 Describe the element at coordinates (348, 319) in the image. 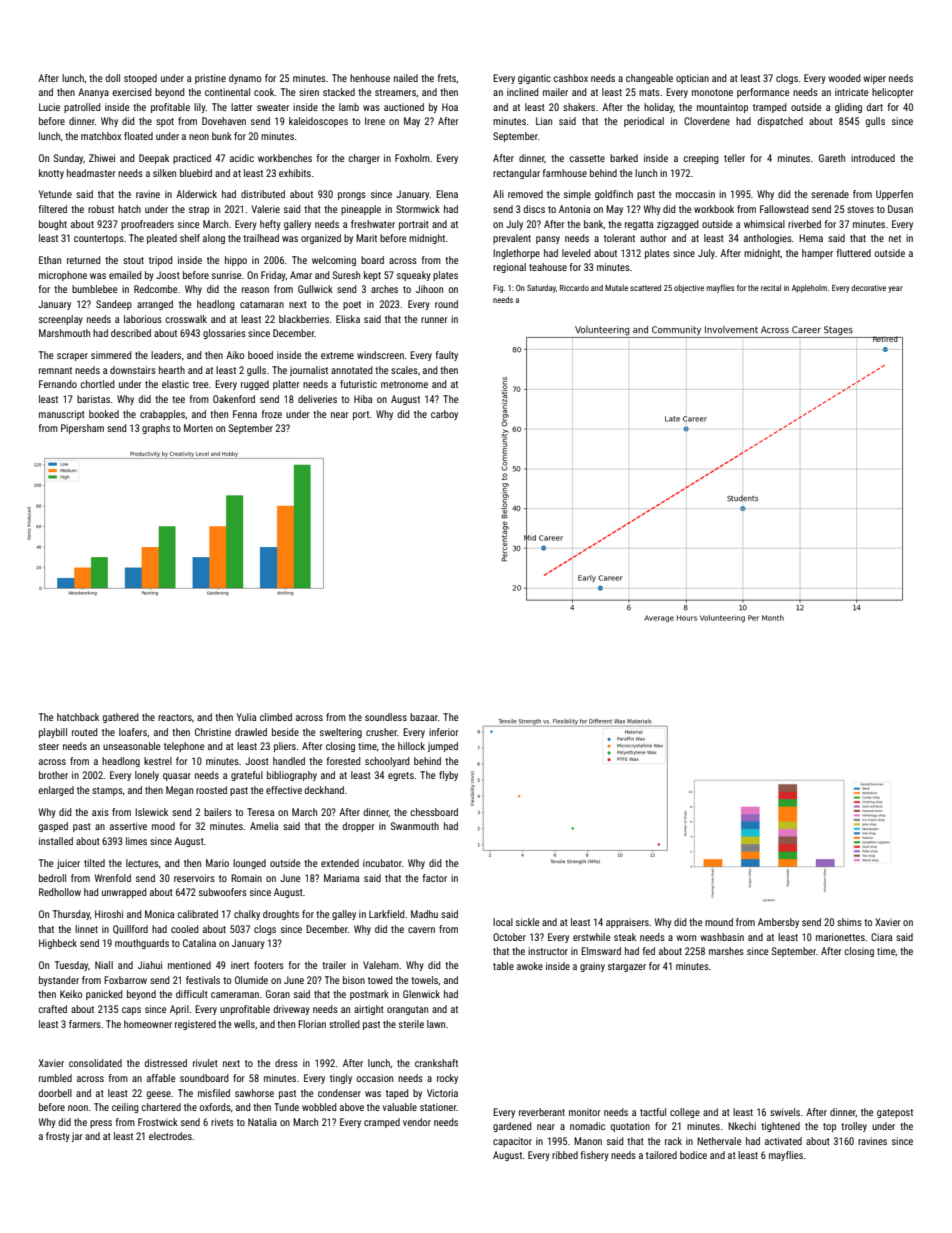

I see `Eliska` at that location.
